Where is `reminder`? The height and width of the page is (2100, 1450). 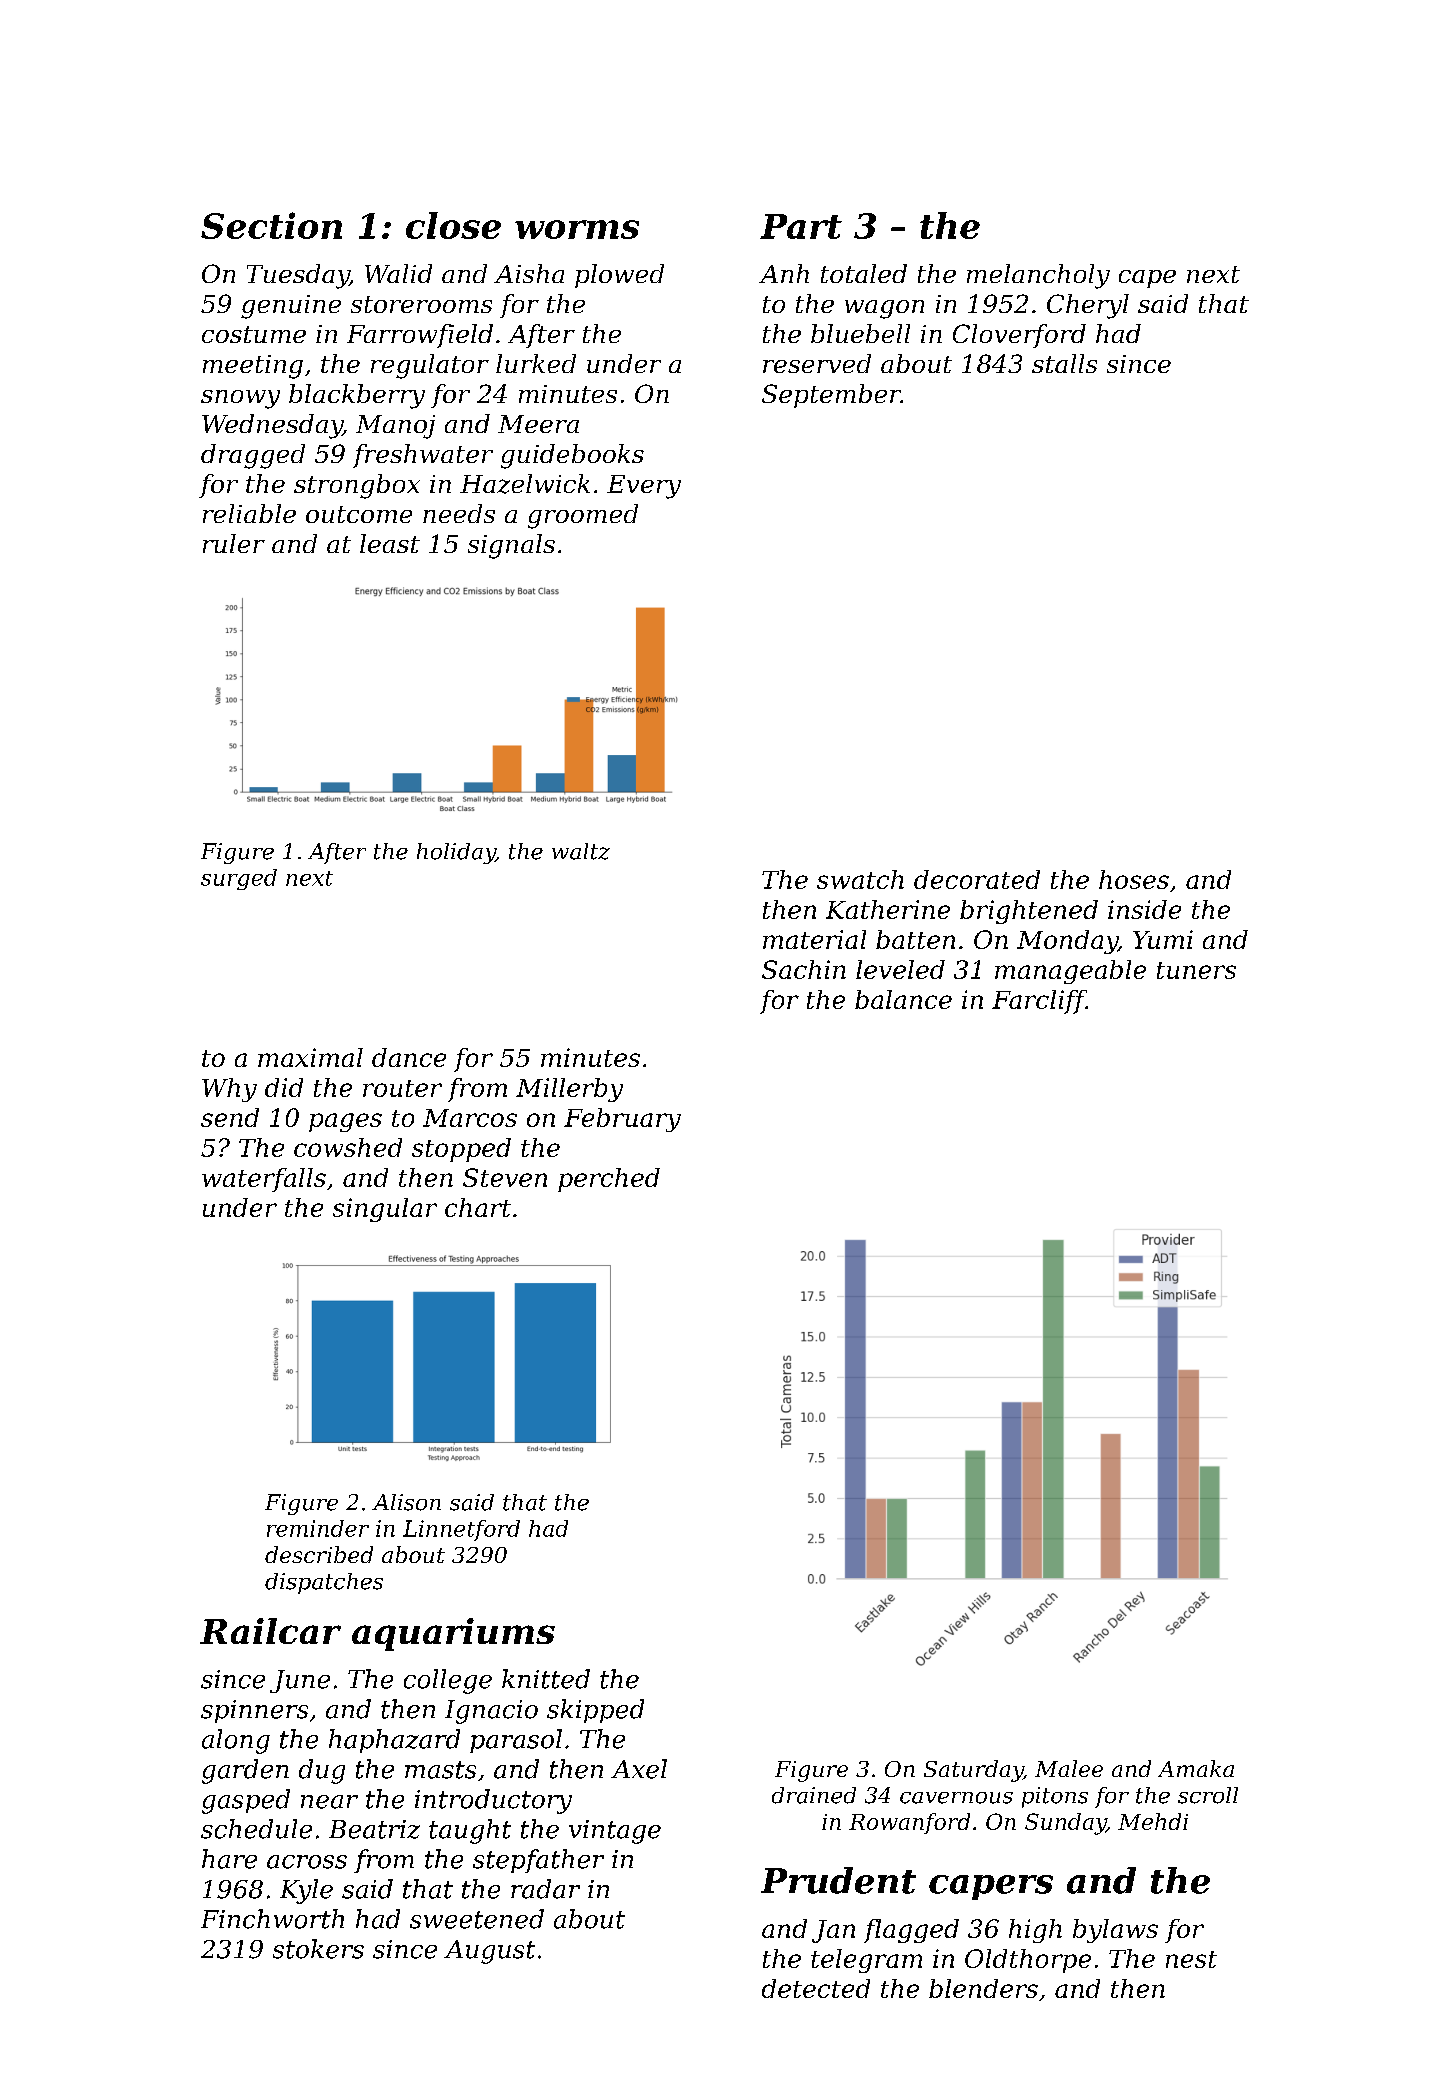
reminder is located at coordinates (318, 1528).
